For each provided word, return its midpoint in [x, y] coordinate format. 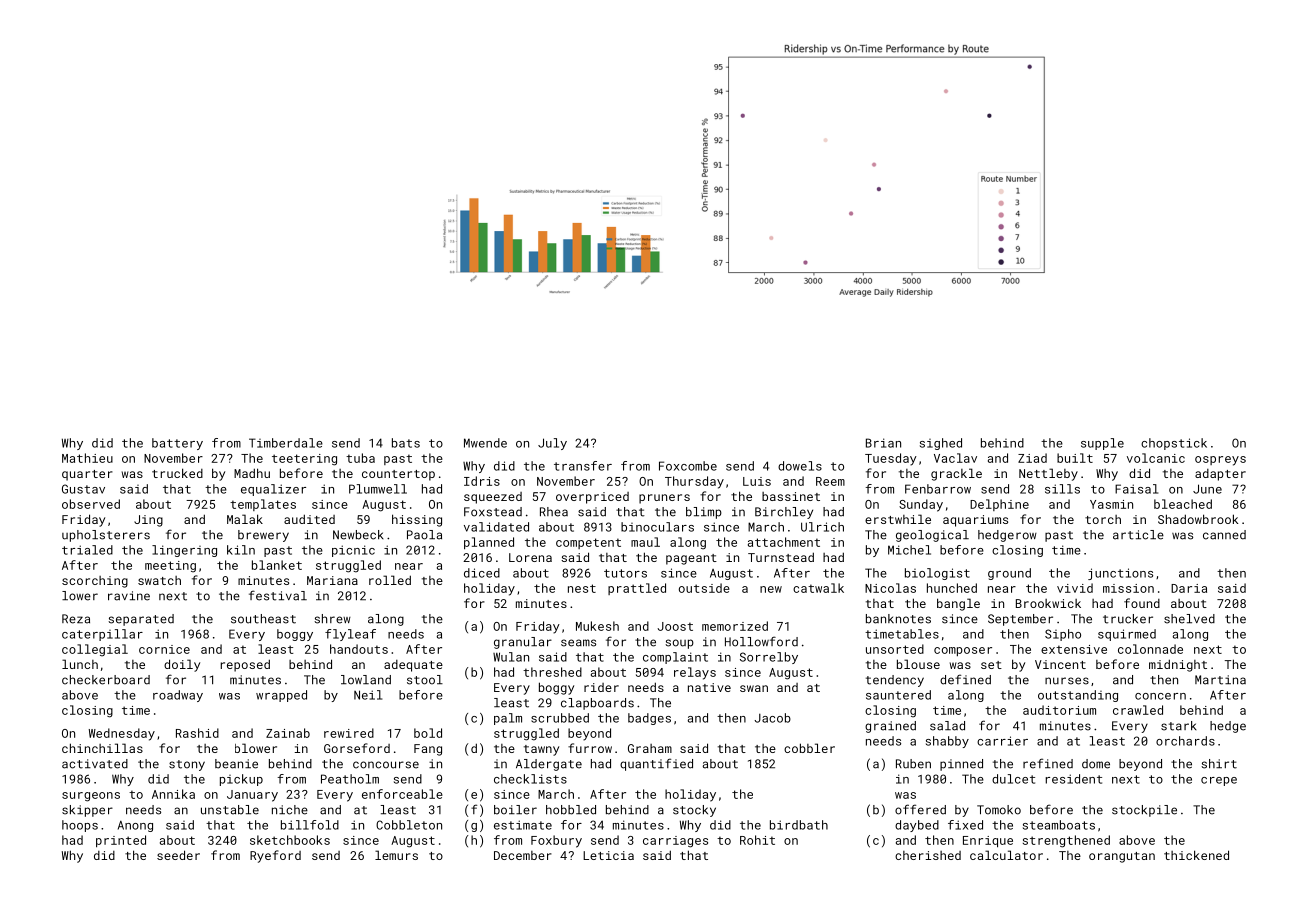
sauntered [898, 695]
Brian [883, 443]
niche [290, 810]
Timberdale [286, 443]
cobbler [809, 748]
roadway [178, 696]
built [1075, 458]
